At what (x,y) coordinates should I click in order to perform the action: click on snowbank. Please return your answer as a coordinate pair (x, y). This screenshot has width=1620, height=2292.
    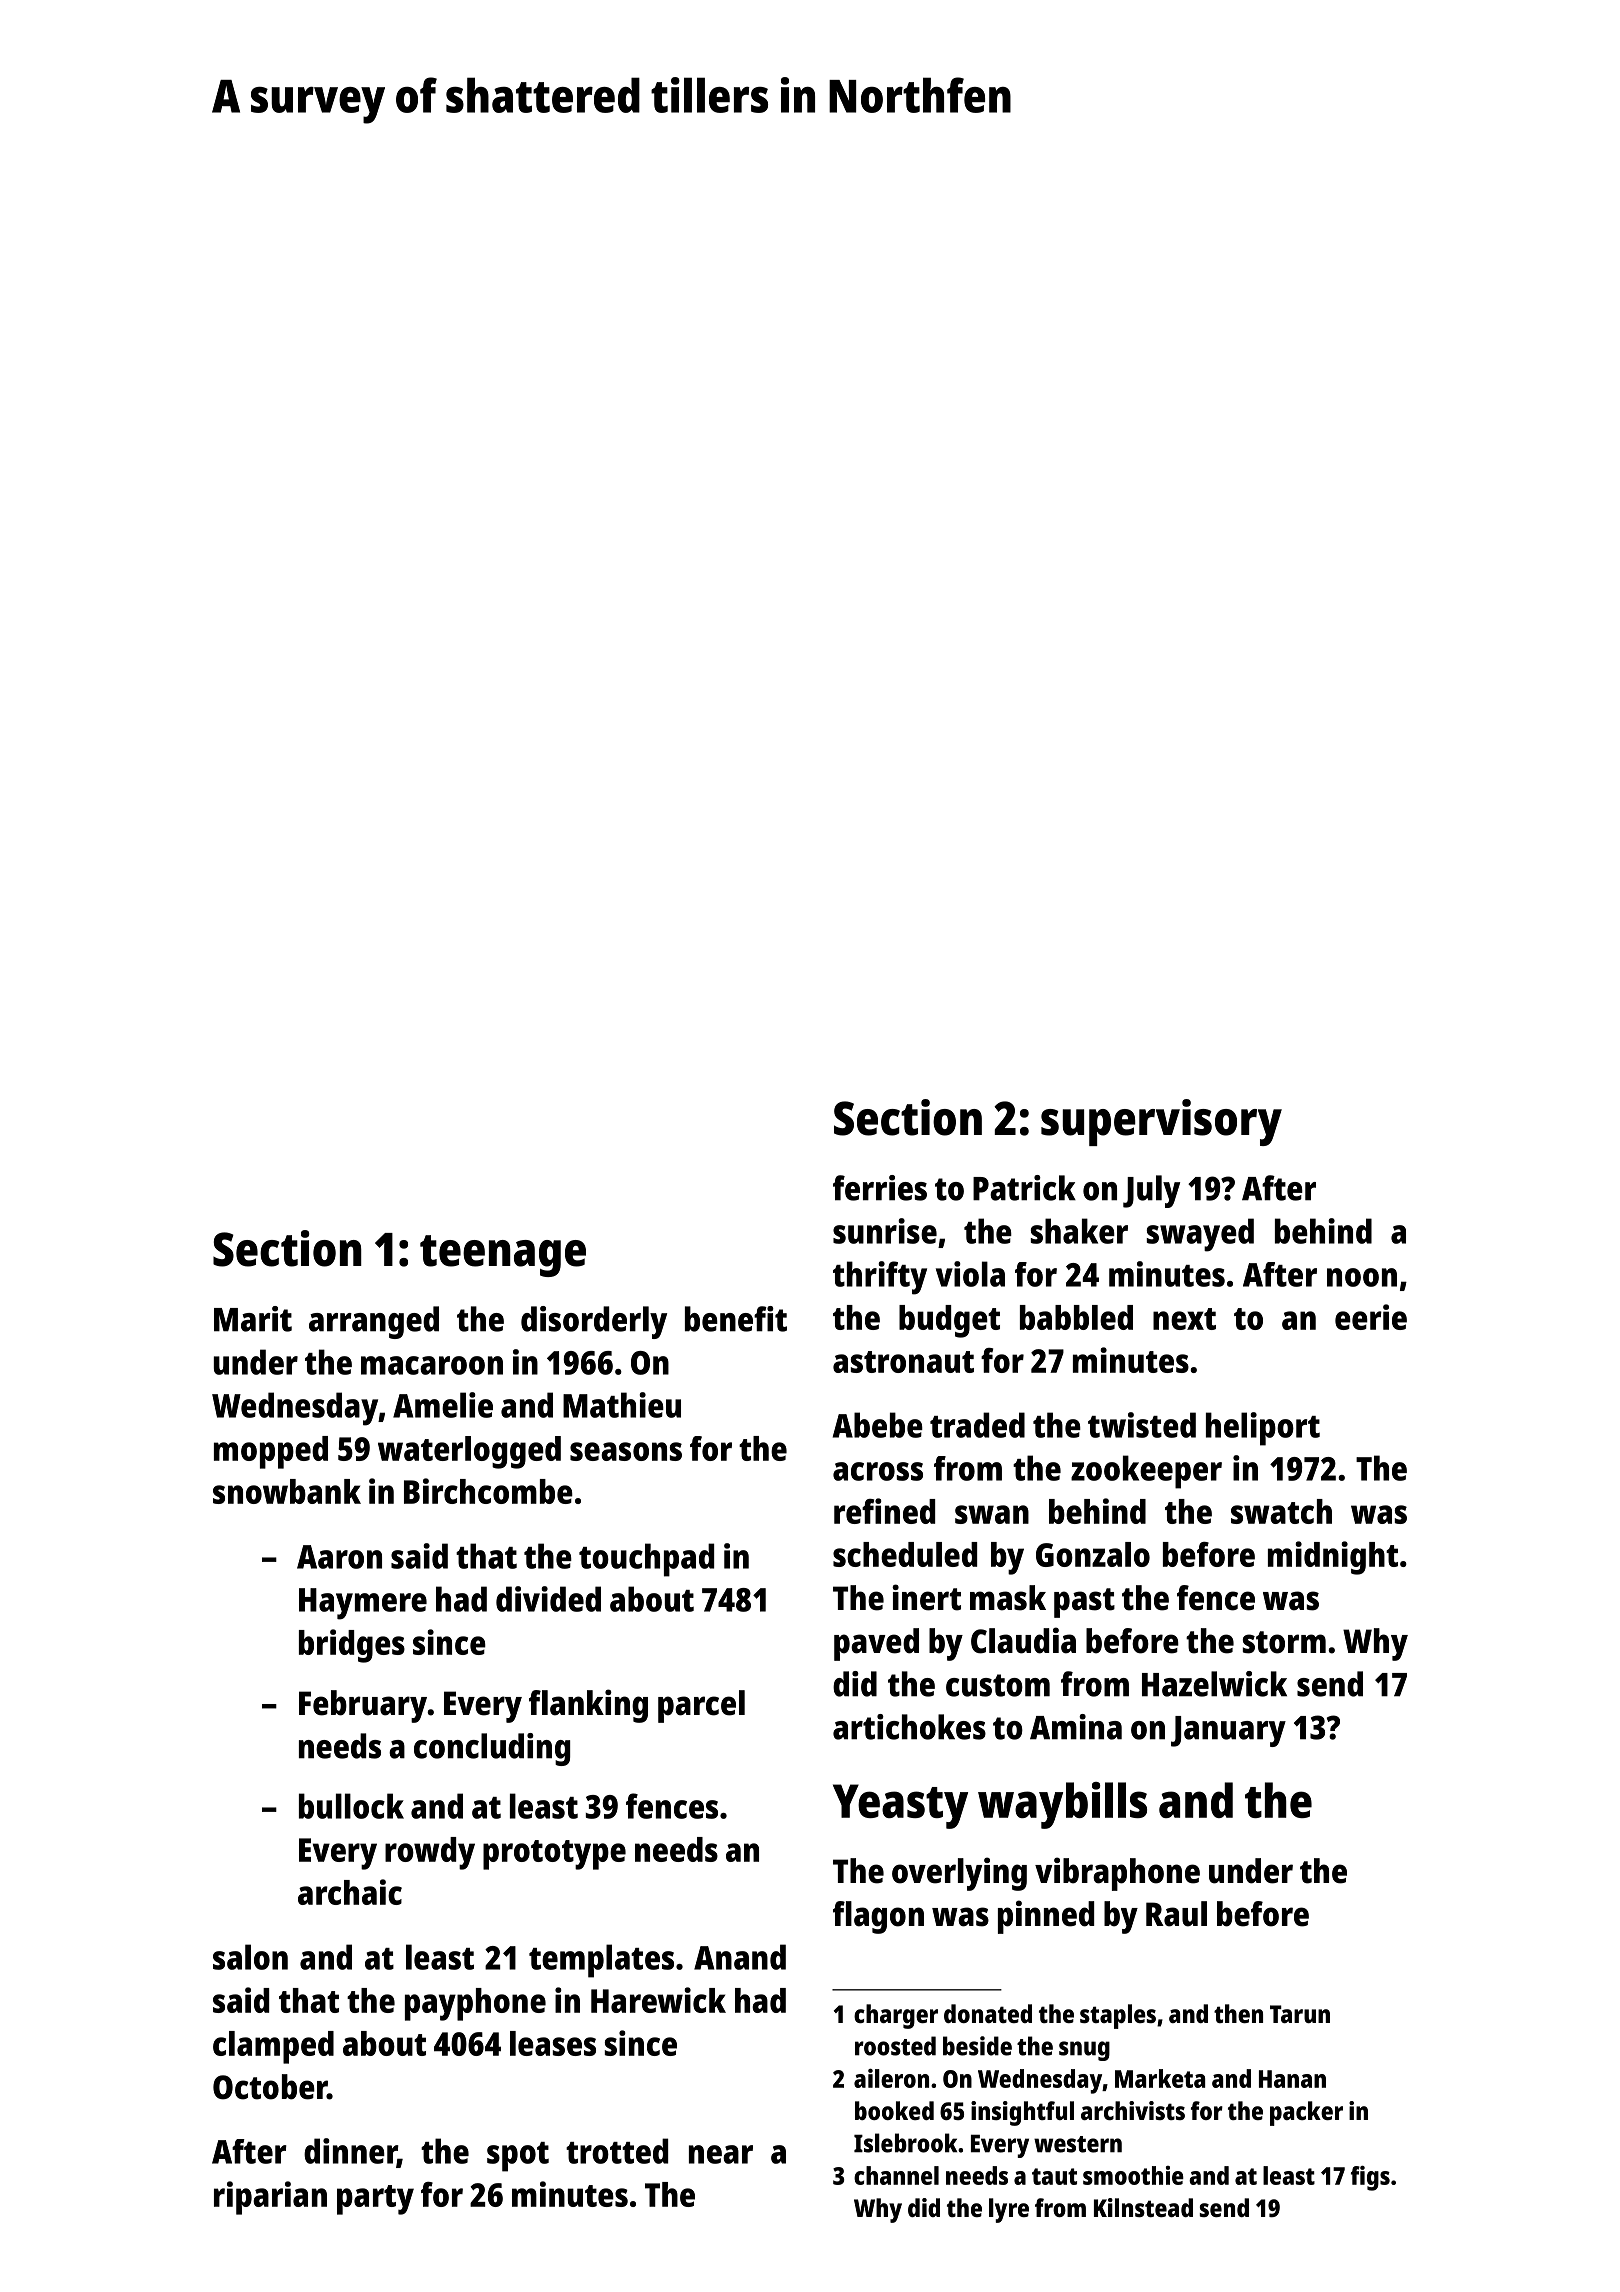
    Looking at the image, I should click on (287, 1491).
